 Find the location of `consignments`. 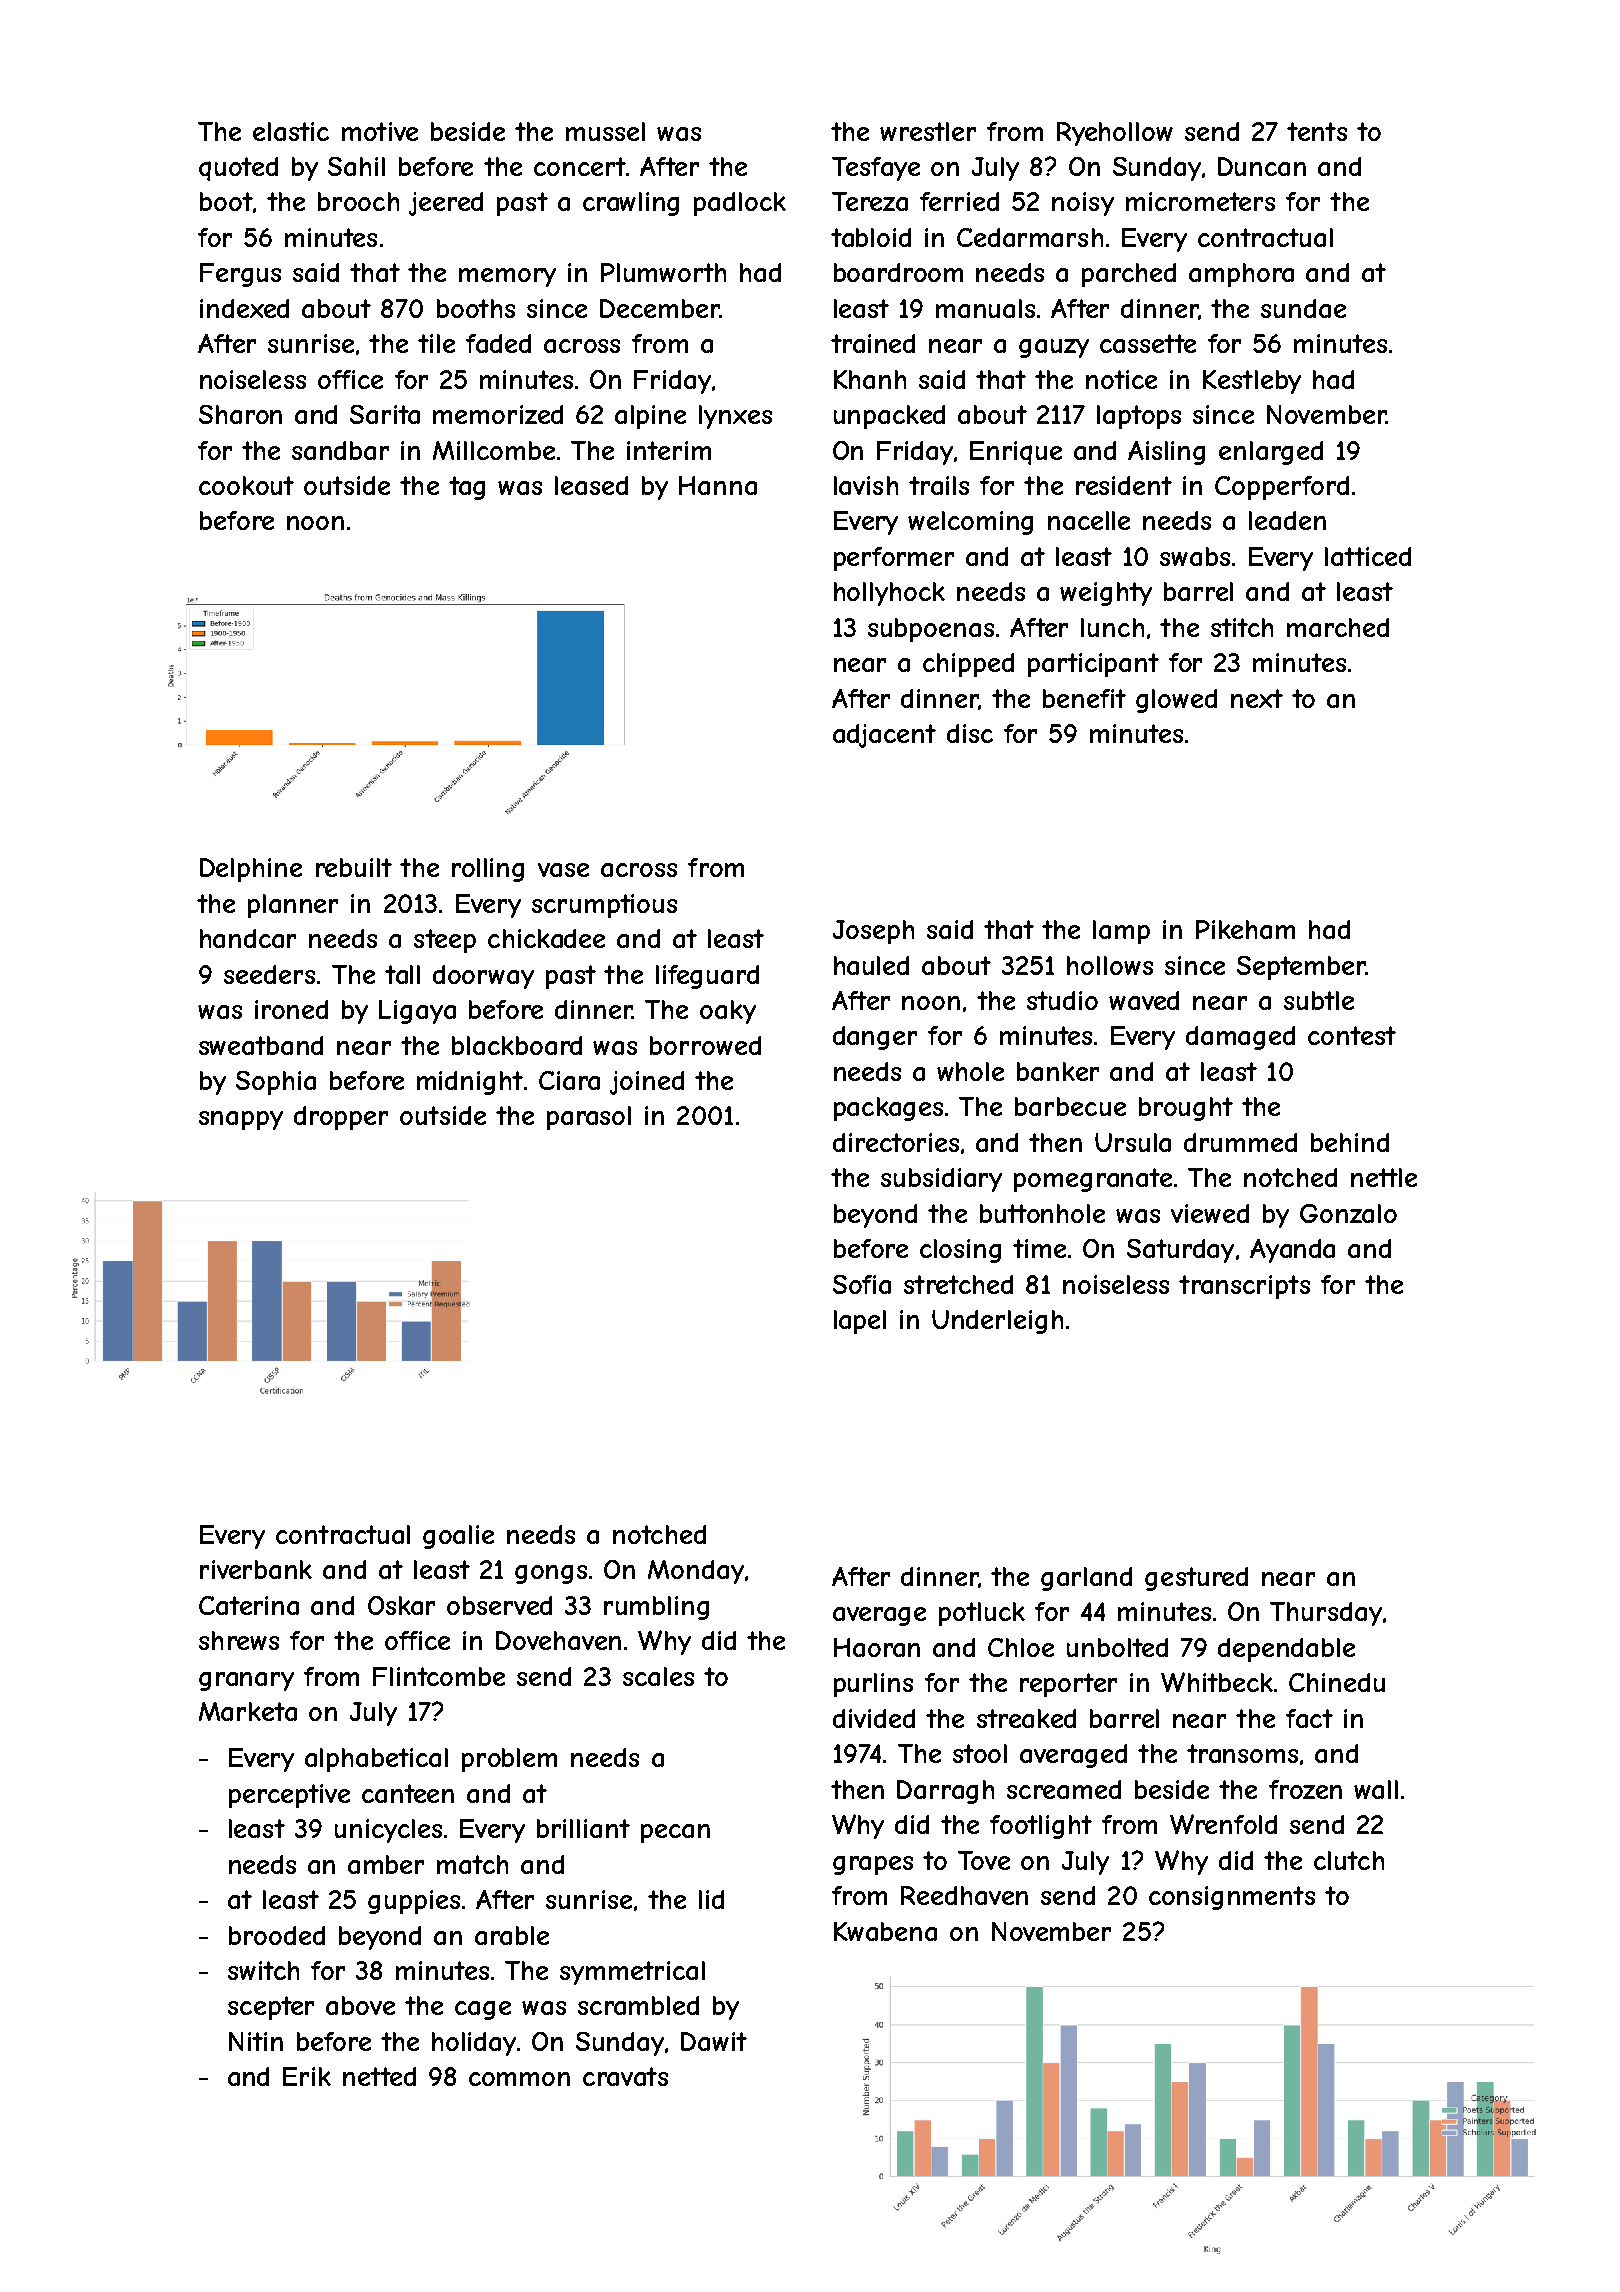

consignments is located at coordinates (1232, 1898).
